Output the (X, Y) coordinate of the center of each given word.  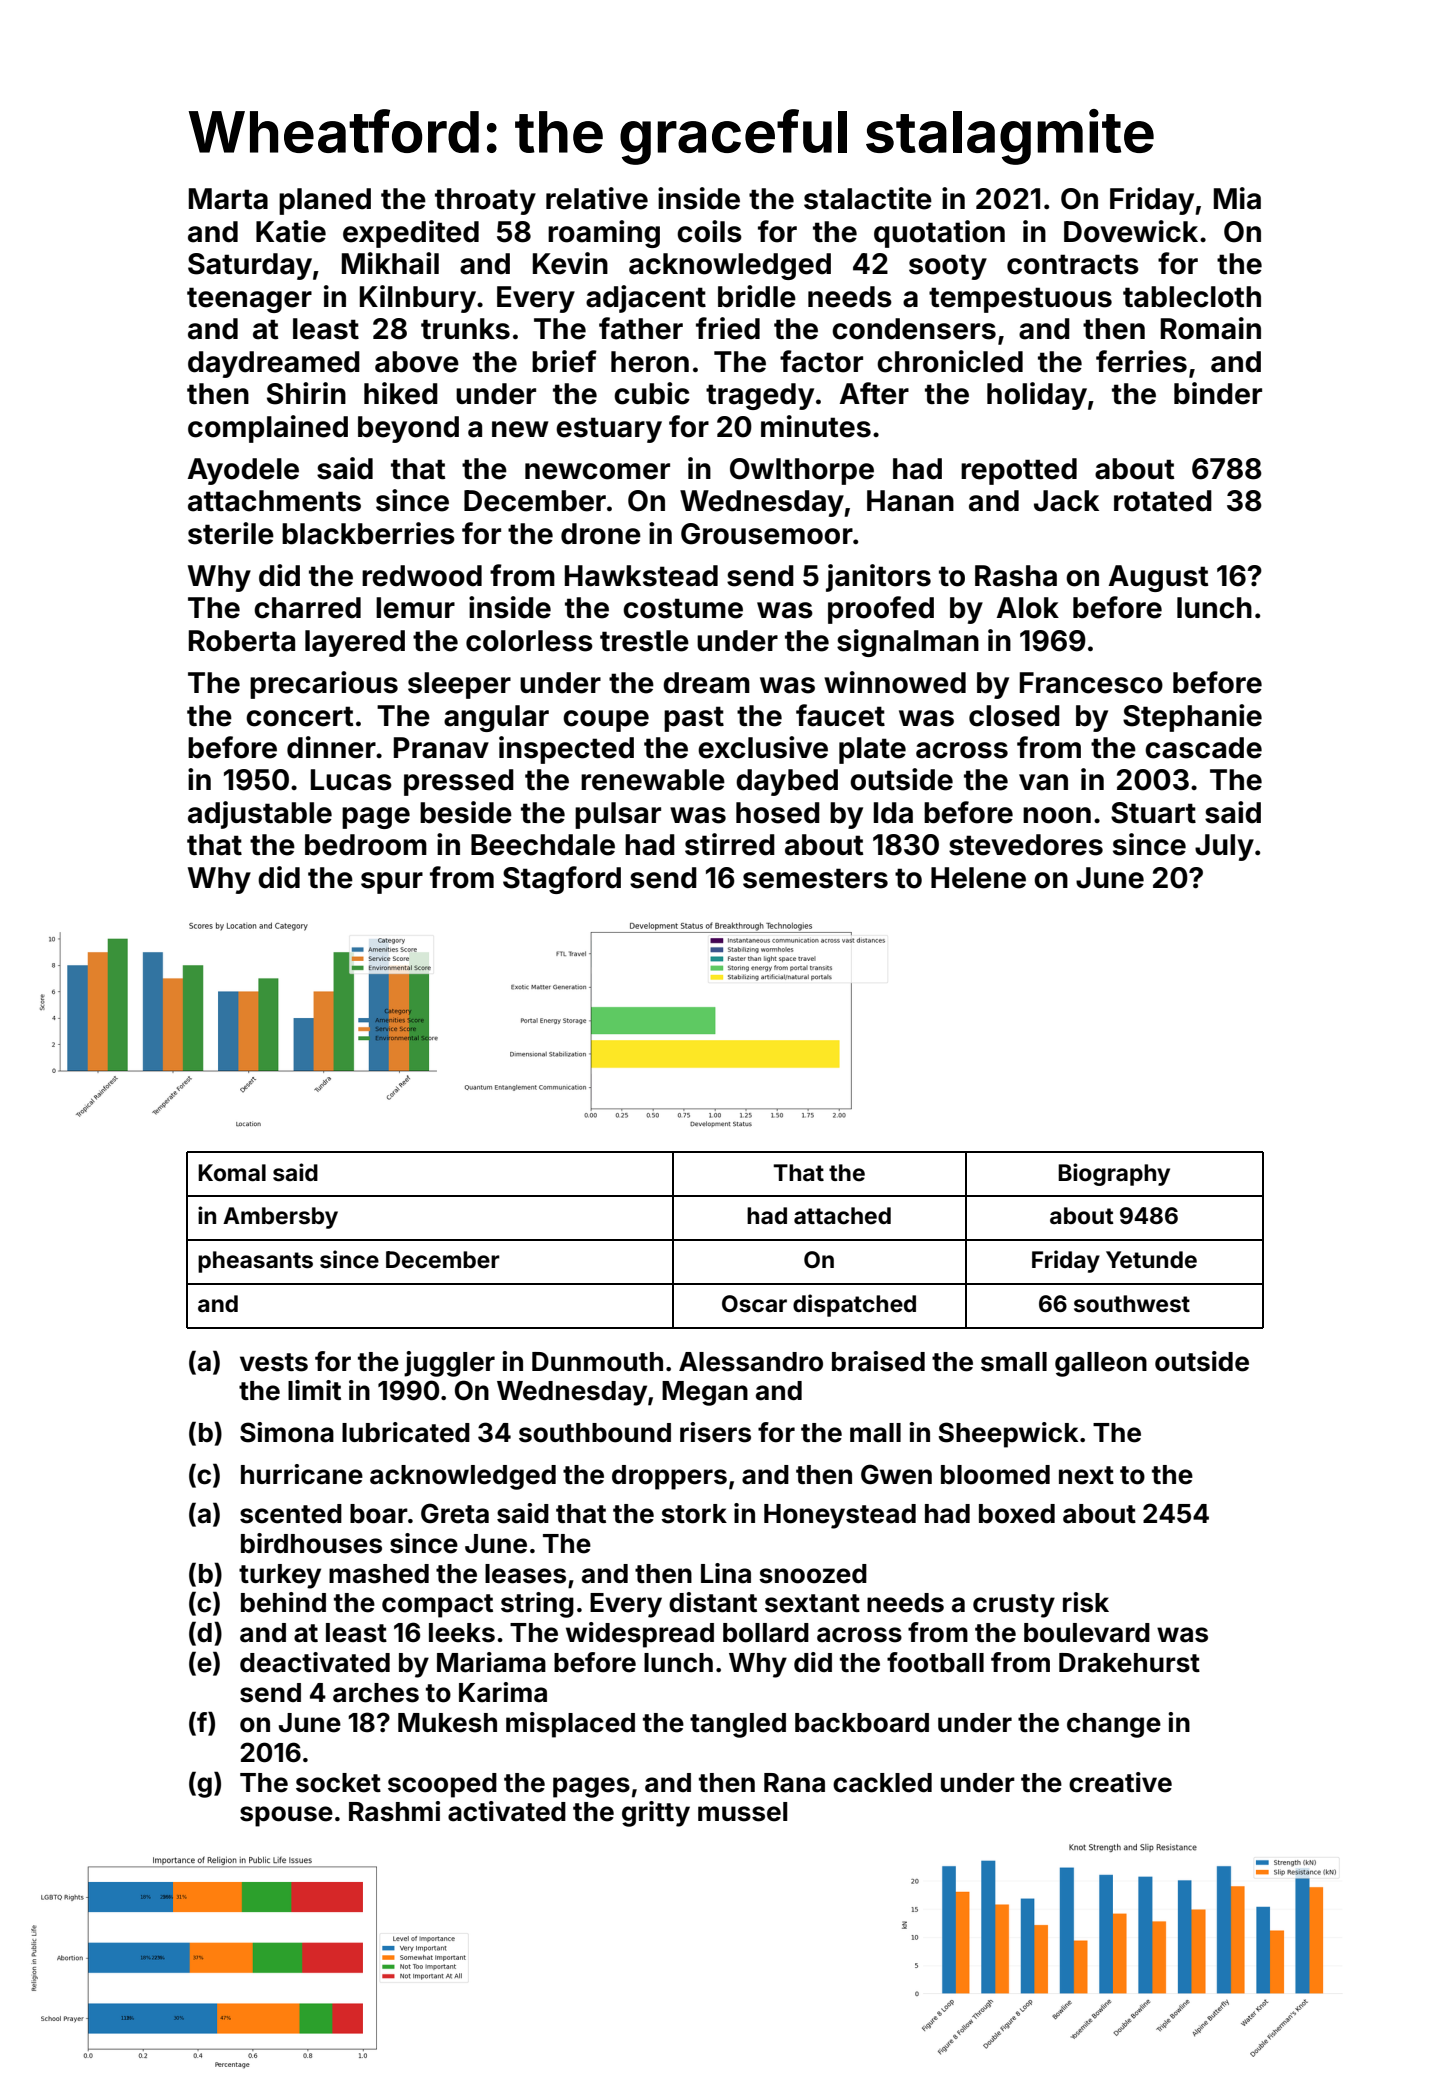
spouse (286, 1816)
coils (709, 231)
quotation (939, 234)
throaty (485, 201)
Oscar (754, 1304)
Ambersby (280, 1218)
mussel (742, 1812)
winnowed (895, 682)
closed (1014, 716)
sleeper (459, 685)
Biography (1114, 1174)
